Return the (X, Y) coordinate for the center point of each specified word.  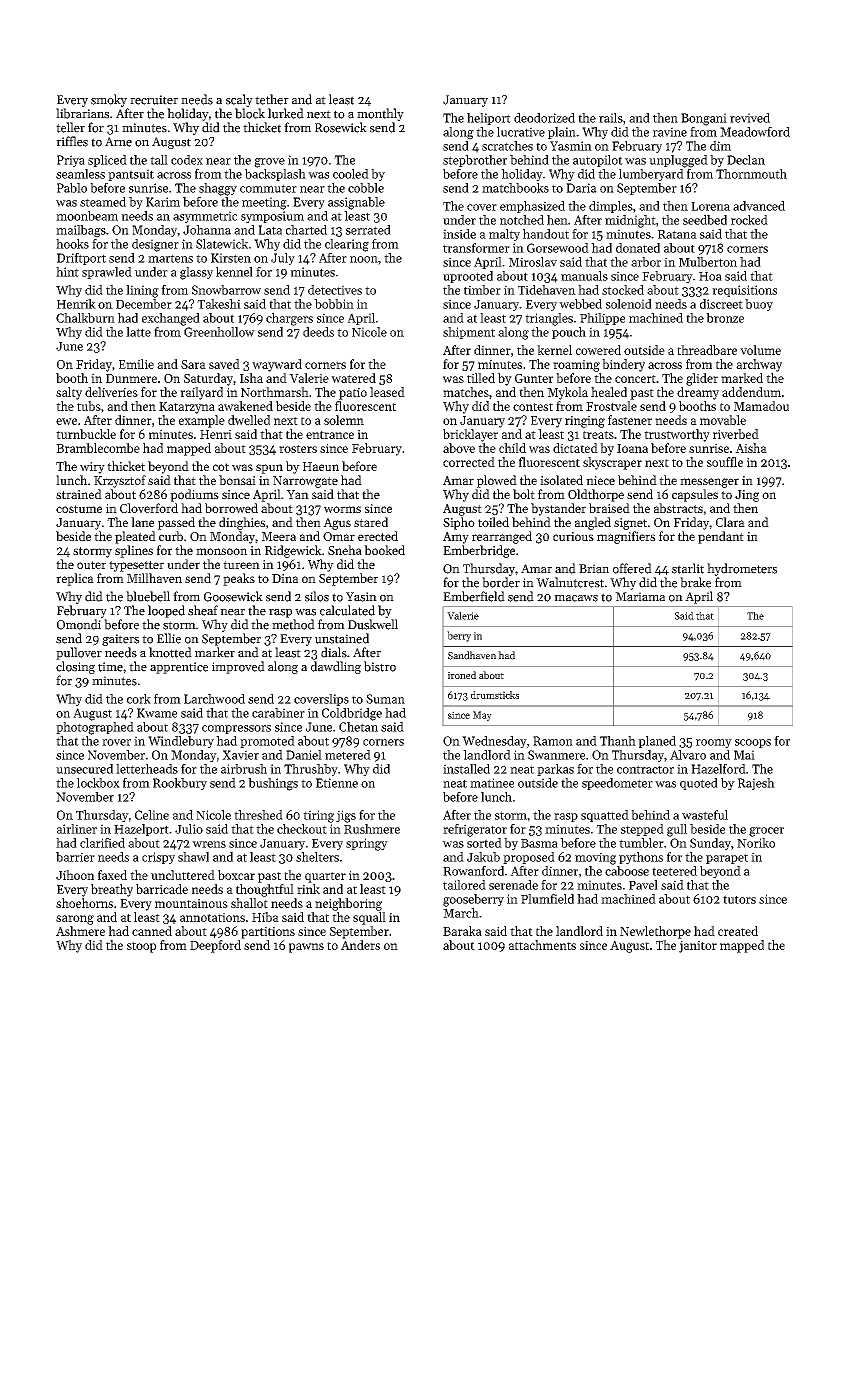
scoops (753, 743)
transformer (476, 248)
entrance (330, 435)
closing (75, 667)
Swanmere (556, 755)
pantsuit (131, 175)
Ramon (553, 741)
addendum (751, 392)
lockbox (98, 783)
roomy (714, 743)
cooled (351, 174)
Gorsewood (558, 248)
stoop (141, 947)
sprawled (107, 273)
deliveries (111, 392)
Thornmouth (751, 174)
